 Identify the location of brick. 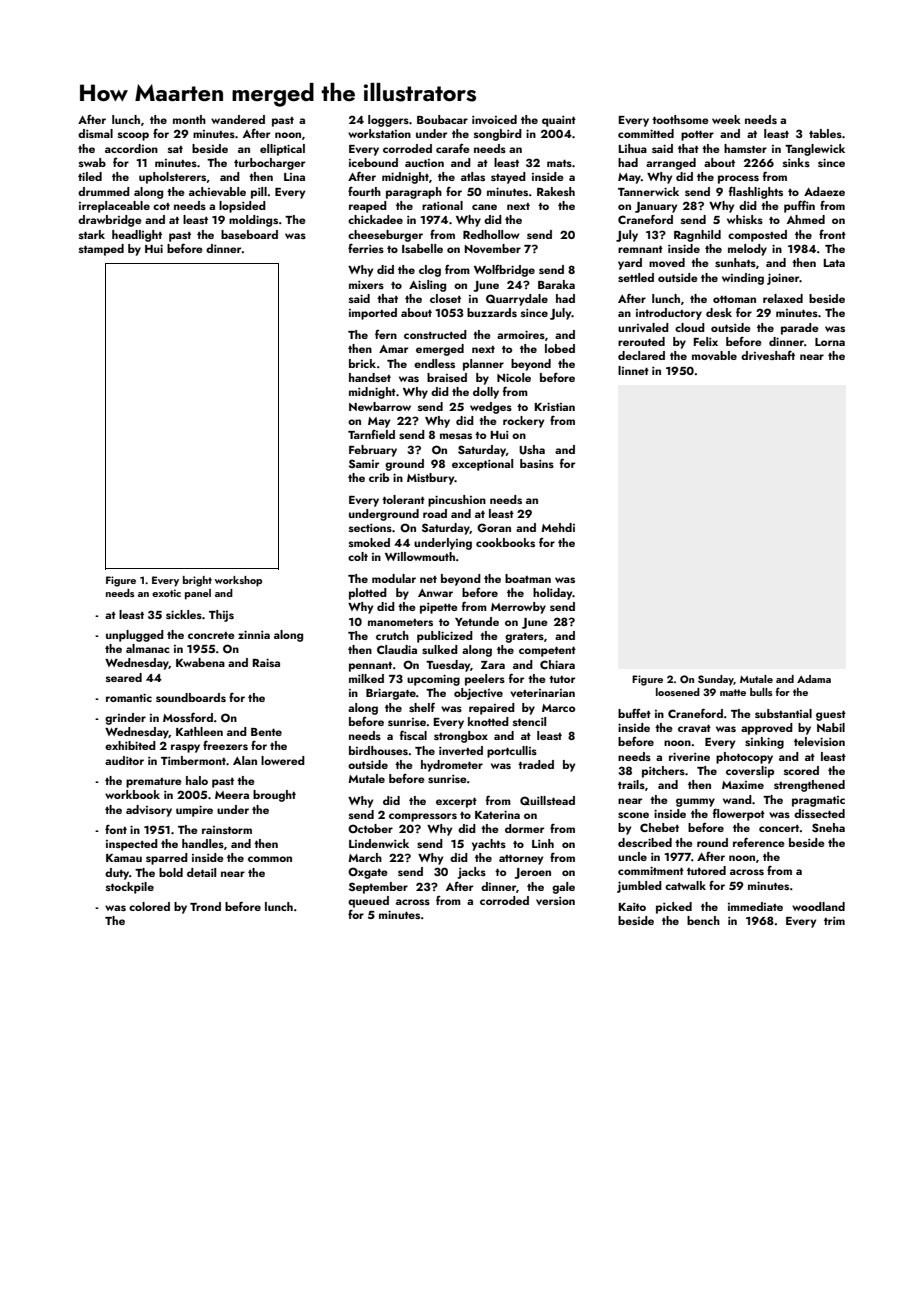
(362, 363).
